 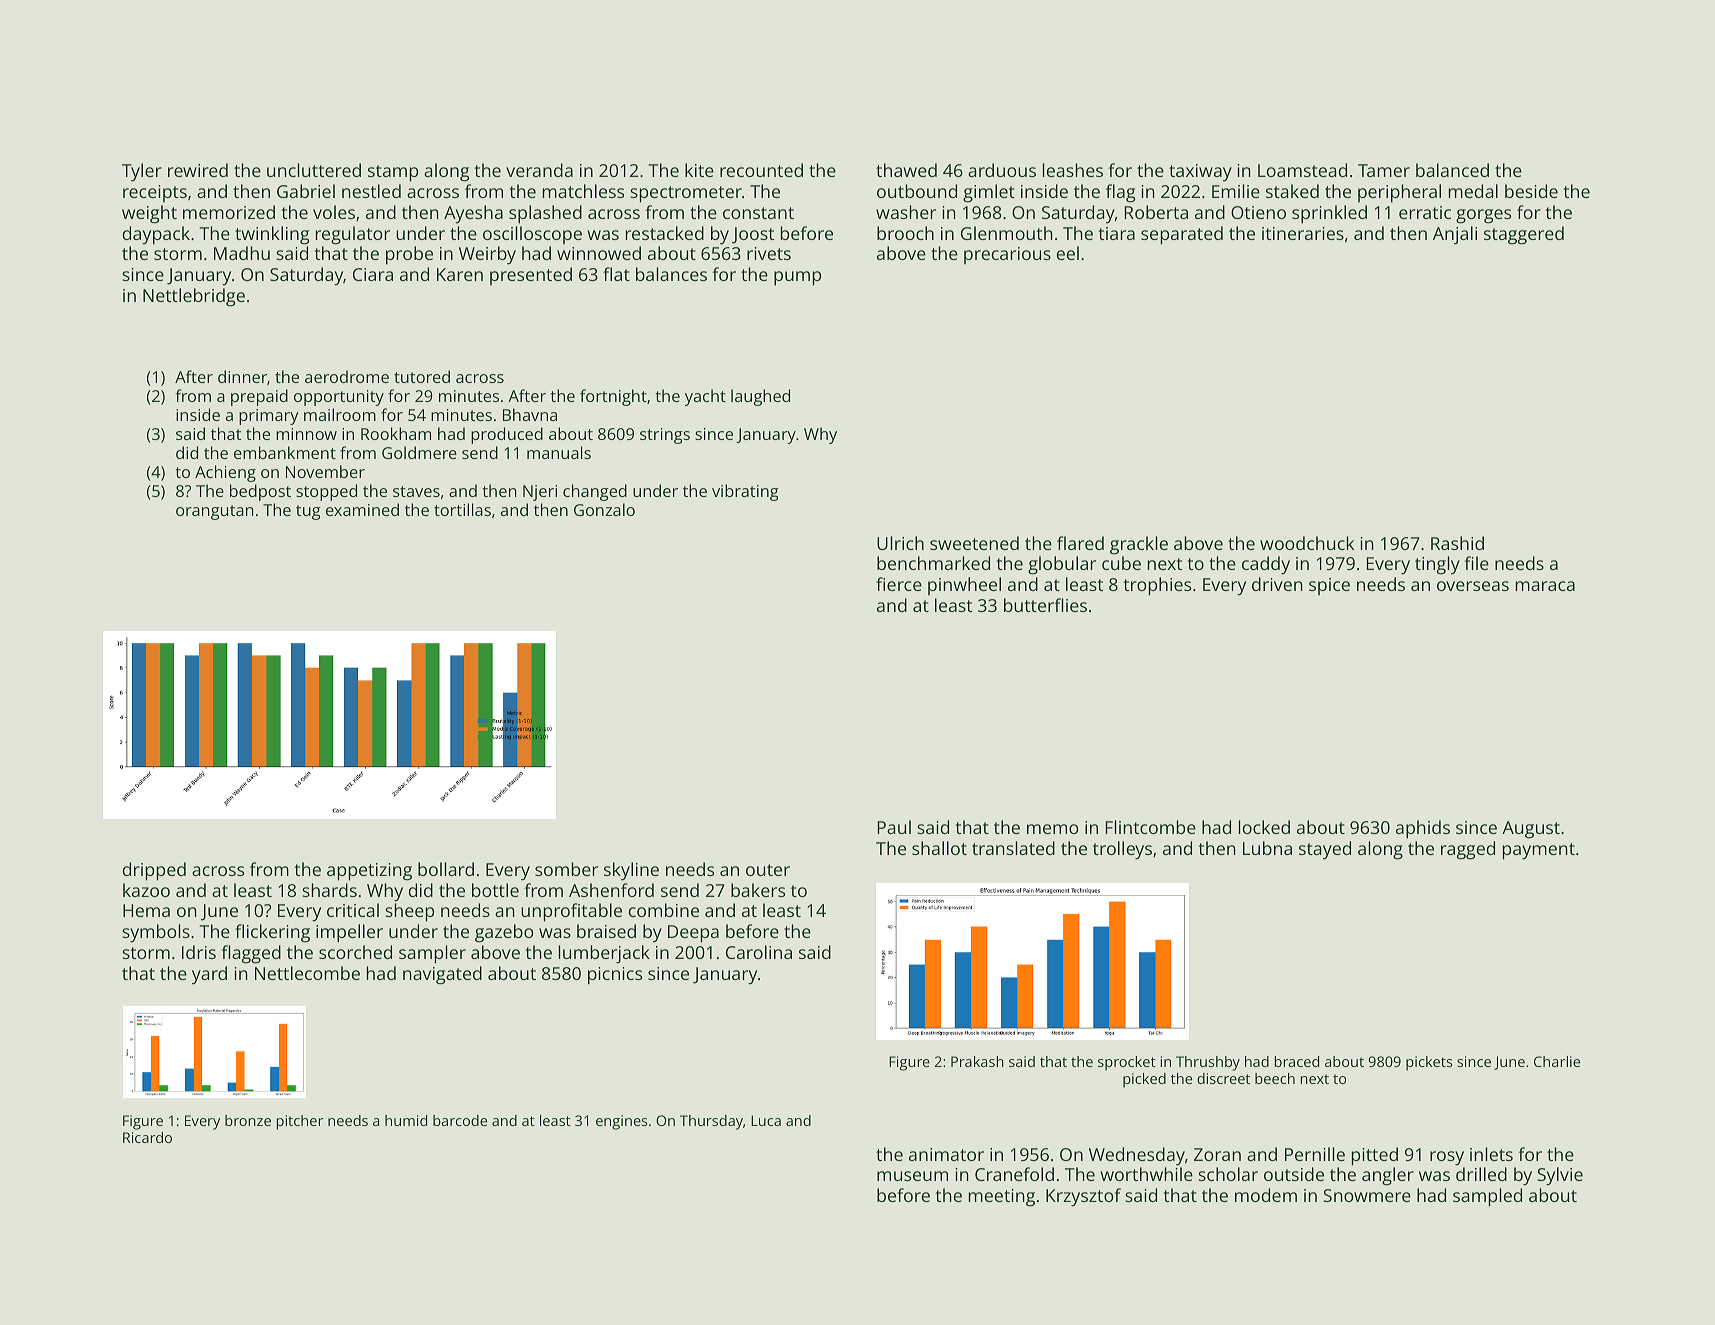 I want to click on barcode, so click(x=460, y=1120).
